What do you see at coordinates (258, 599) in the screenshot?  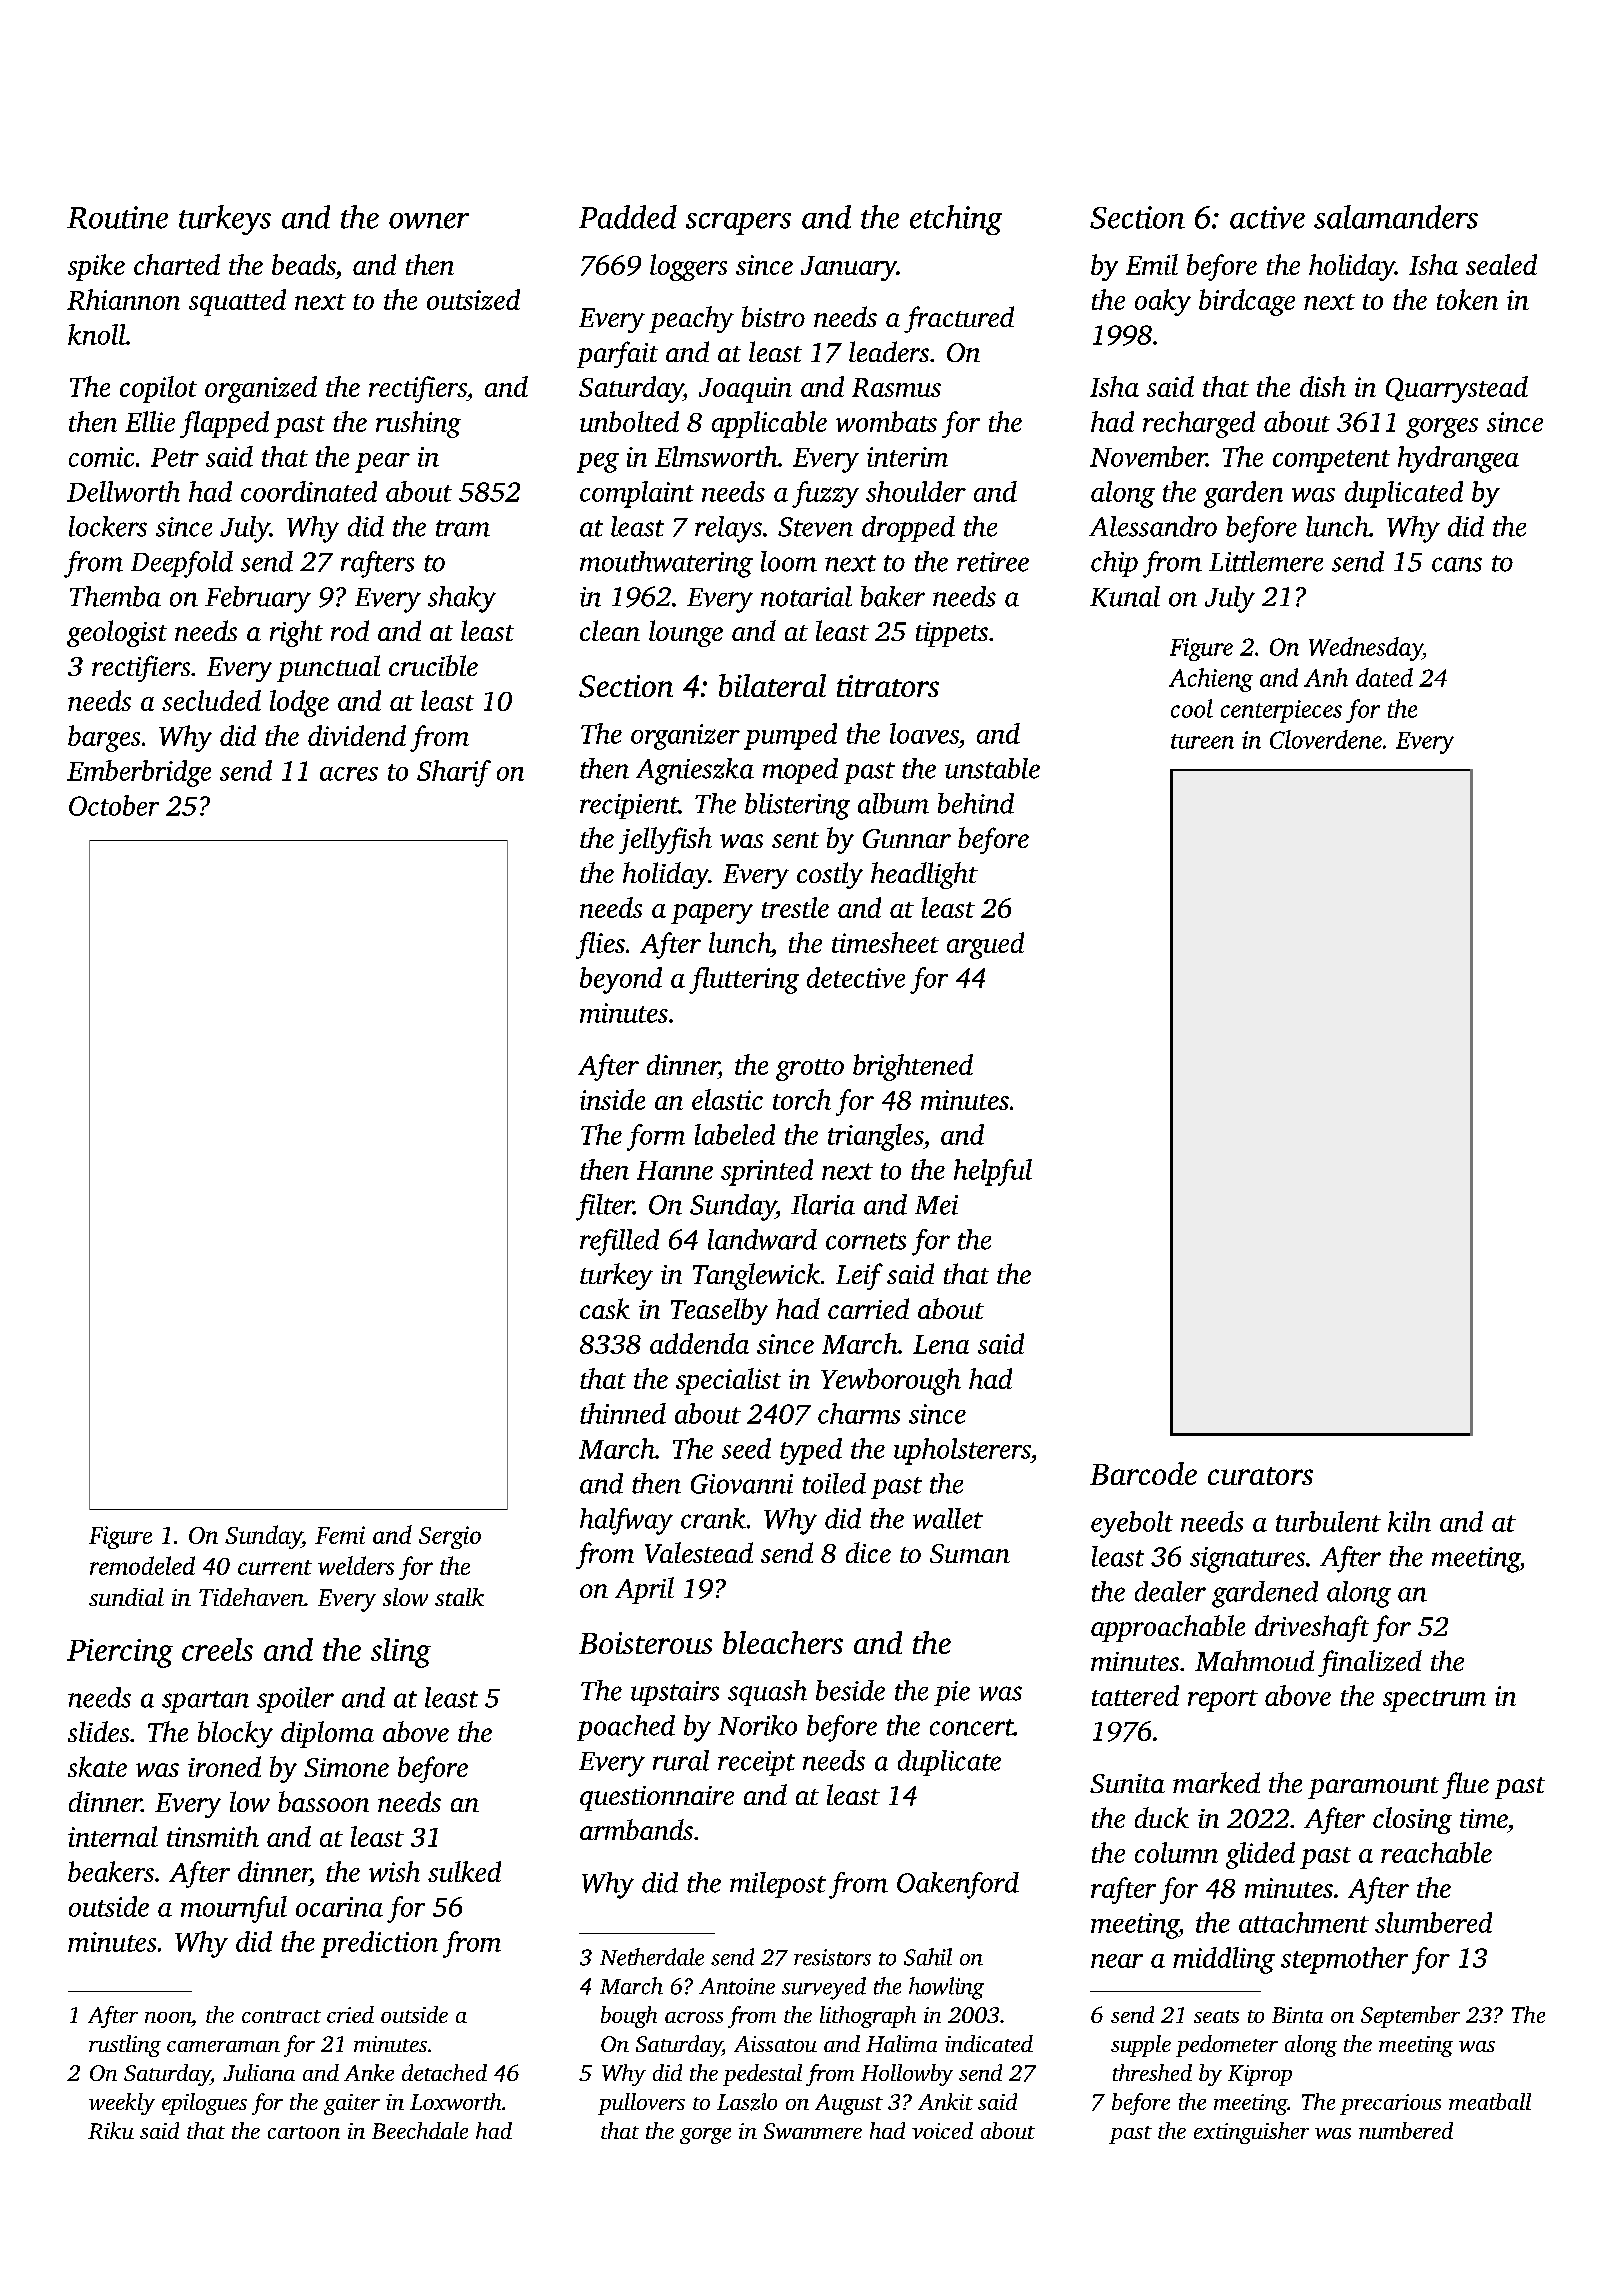 I see `February` at bounding box center [258, 599].
